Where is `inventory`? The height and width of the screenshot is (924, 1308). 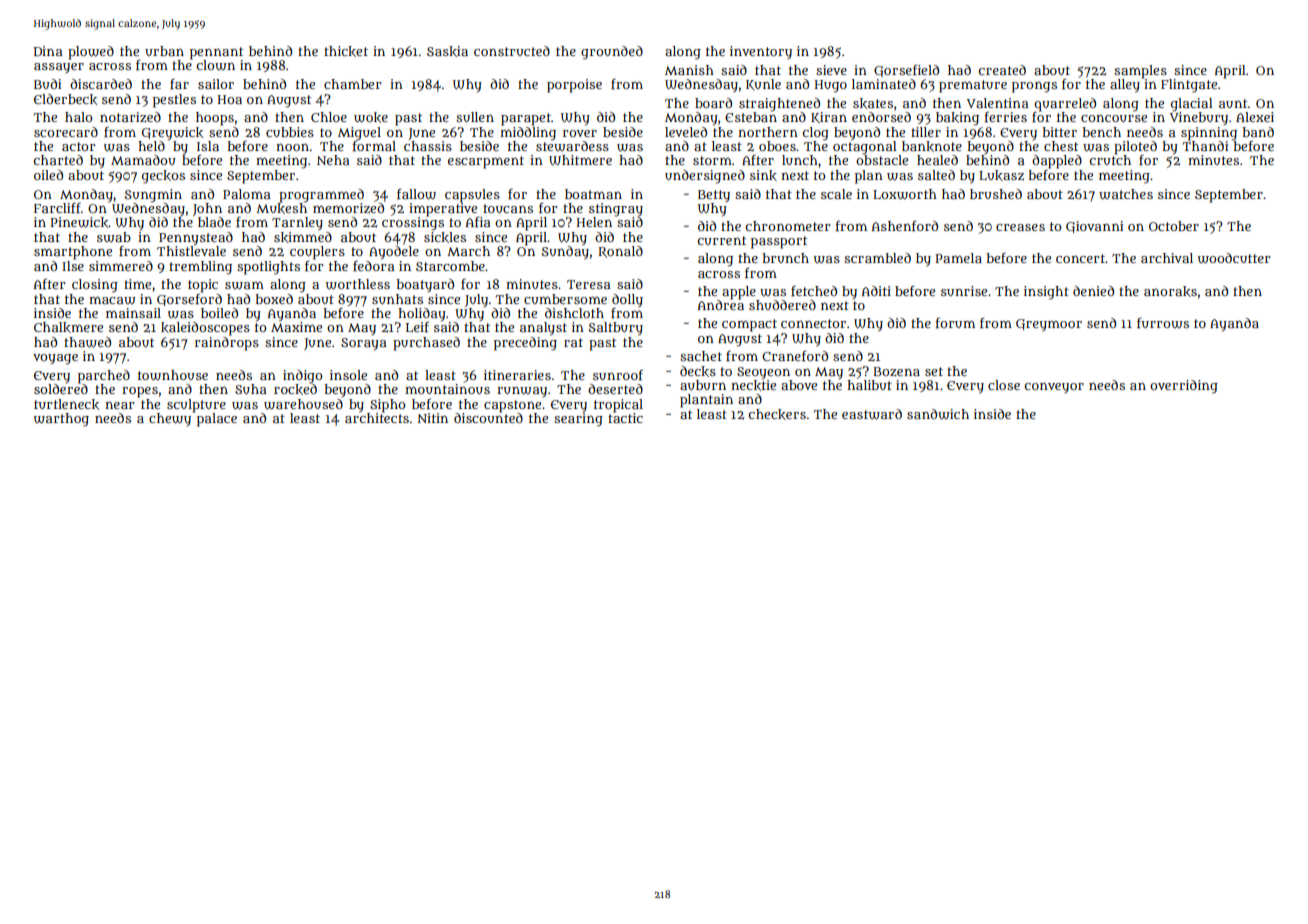
inventory is located at coordinates (761, 52).
